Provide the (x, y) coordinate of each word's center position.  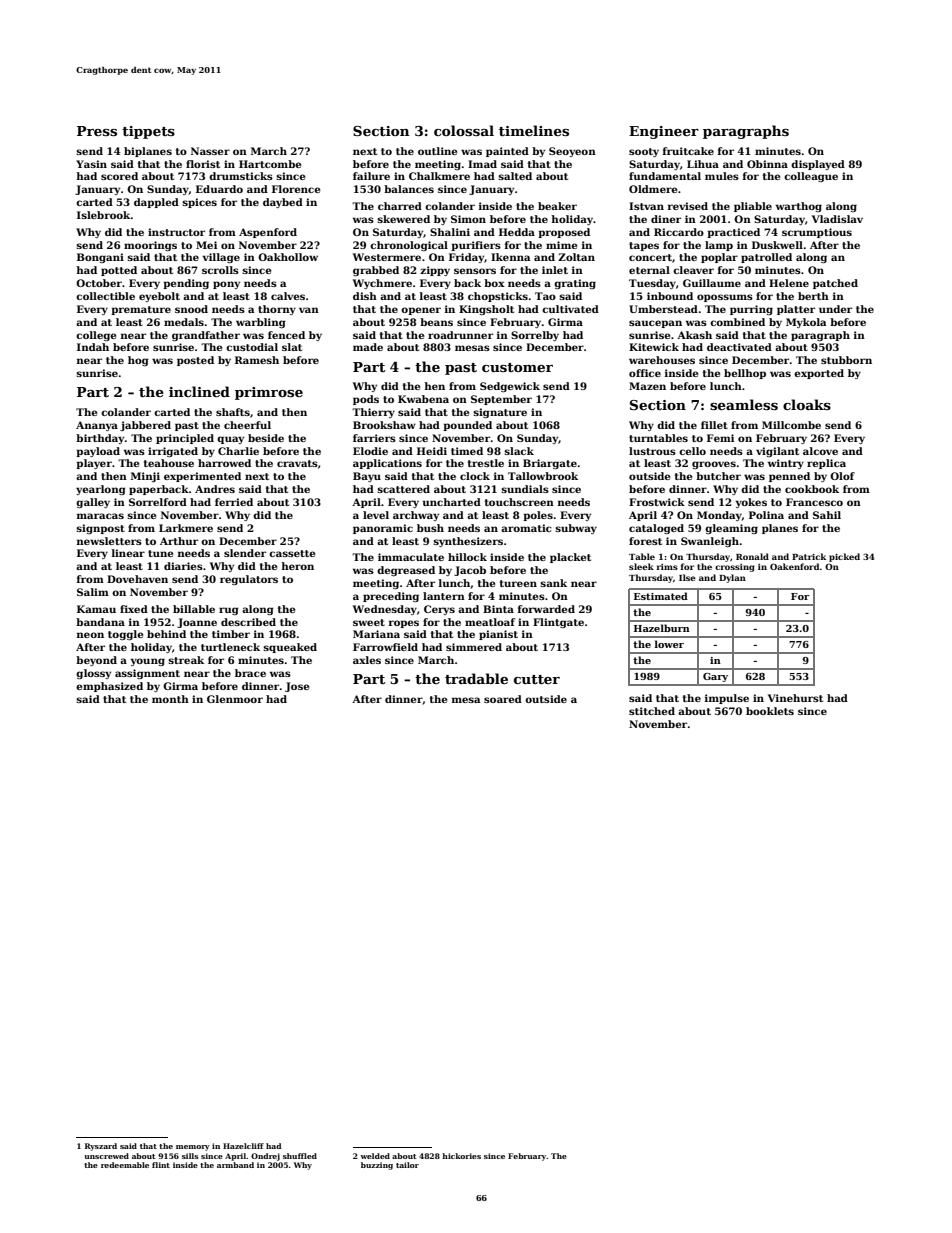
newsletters (109, 541)
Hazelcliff (243, 1146)
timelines (534, 130)
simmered (474, 647)
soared (503, 699)
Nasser (210, 151)
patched (835, 284)
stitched (652, 711)
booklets (770, 711)
